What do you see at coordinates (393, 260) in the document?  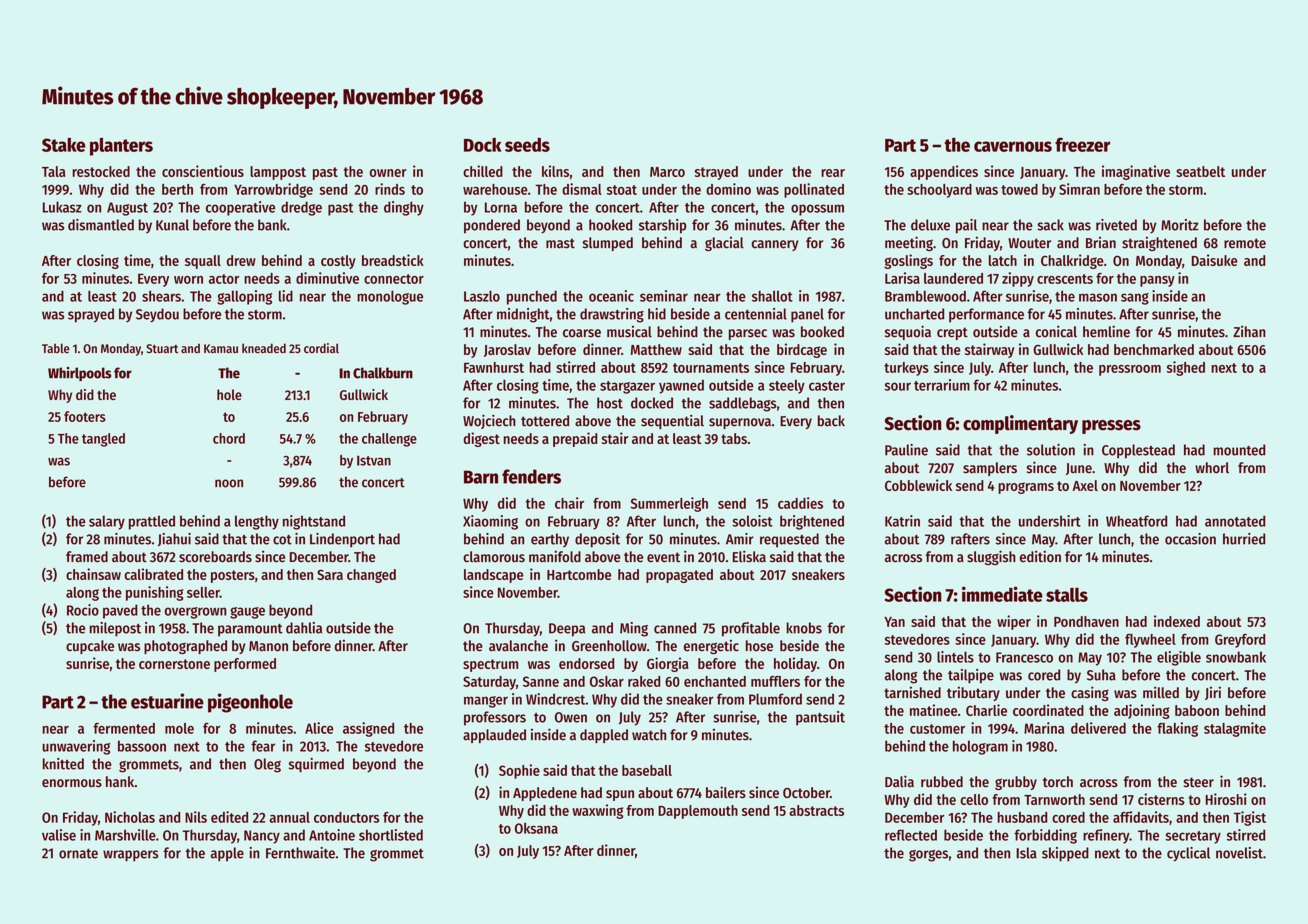 I see `breadstick` at bounding box center [393, 260].
